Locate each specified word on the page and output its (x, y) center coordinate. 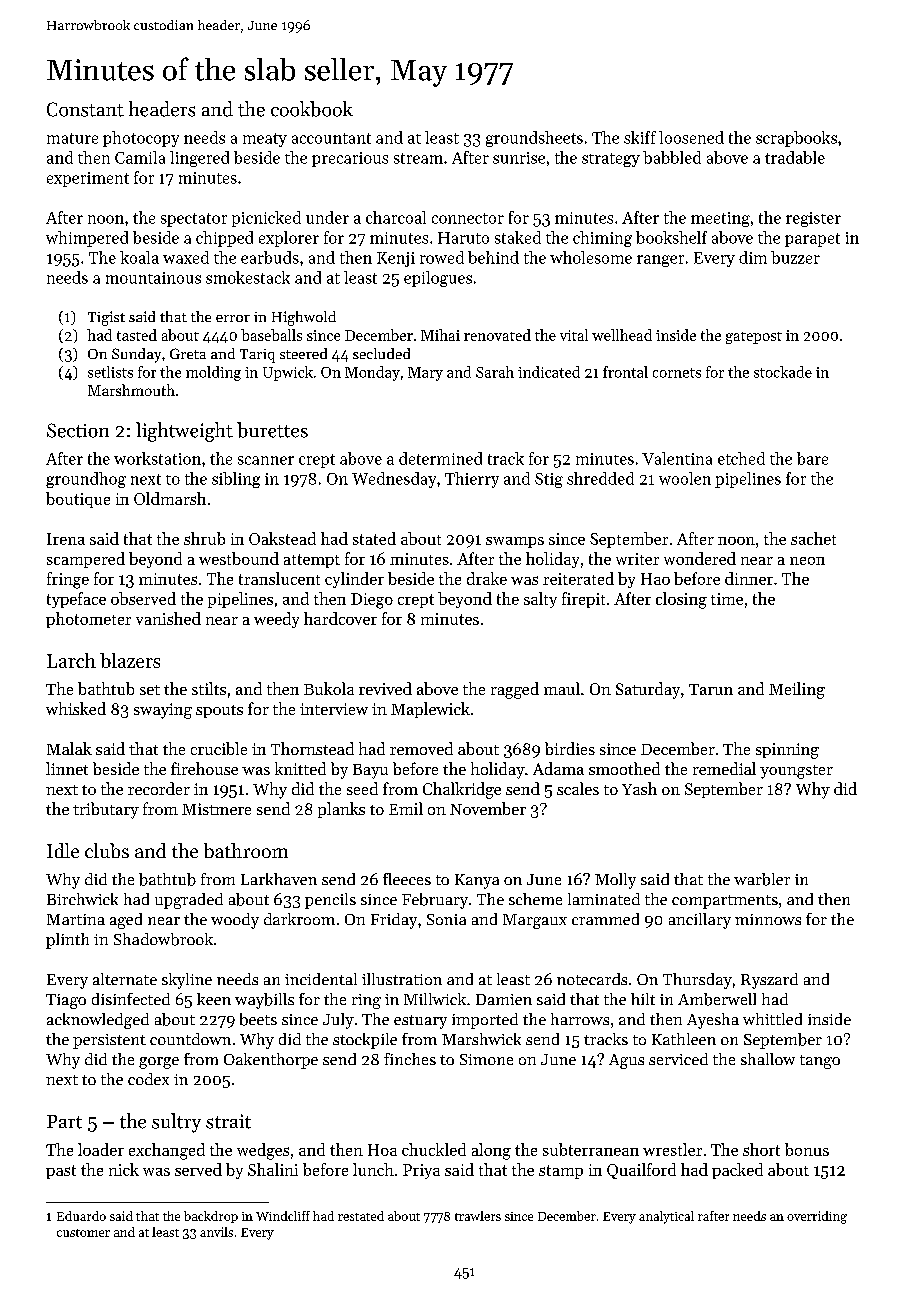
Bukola (329, 688)
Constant (85, 109)
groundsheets (534, 139)
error (233, 318)
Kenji (396, 259)
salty (540, 600)
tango (820, 1062)
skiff (640, 137)
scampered (86, 560)
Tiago (66, 1001)
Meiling (797, 690)
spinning (787, 751)
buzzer (795, 257)
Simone (486, 1059)
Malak (69, 748)
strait (228, 1121)
